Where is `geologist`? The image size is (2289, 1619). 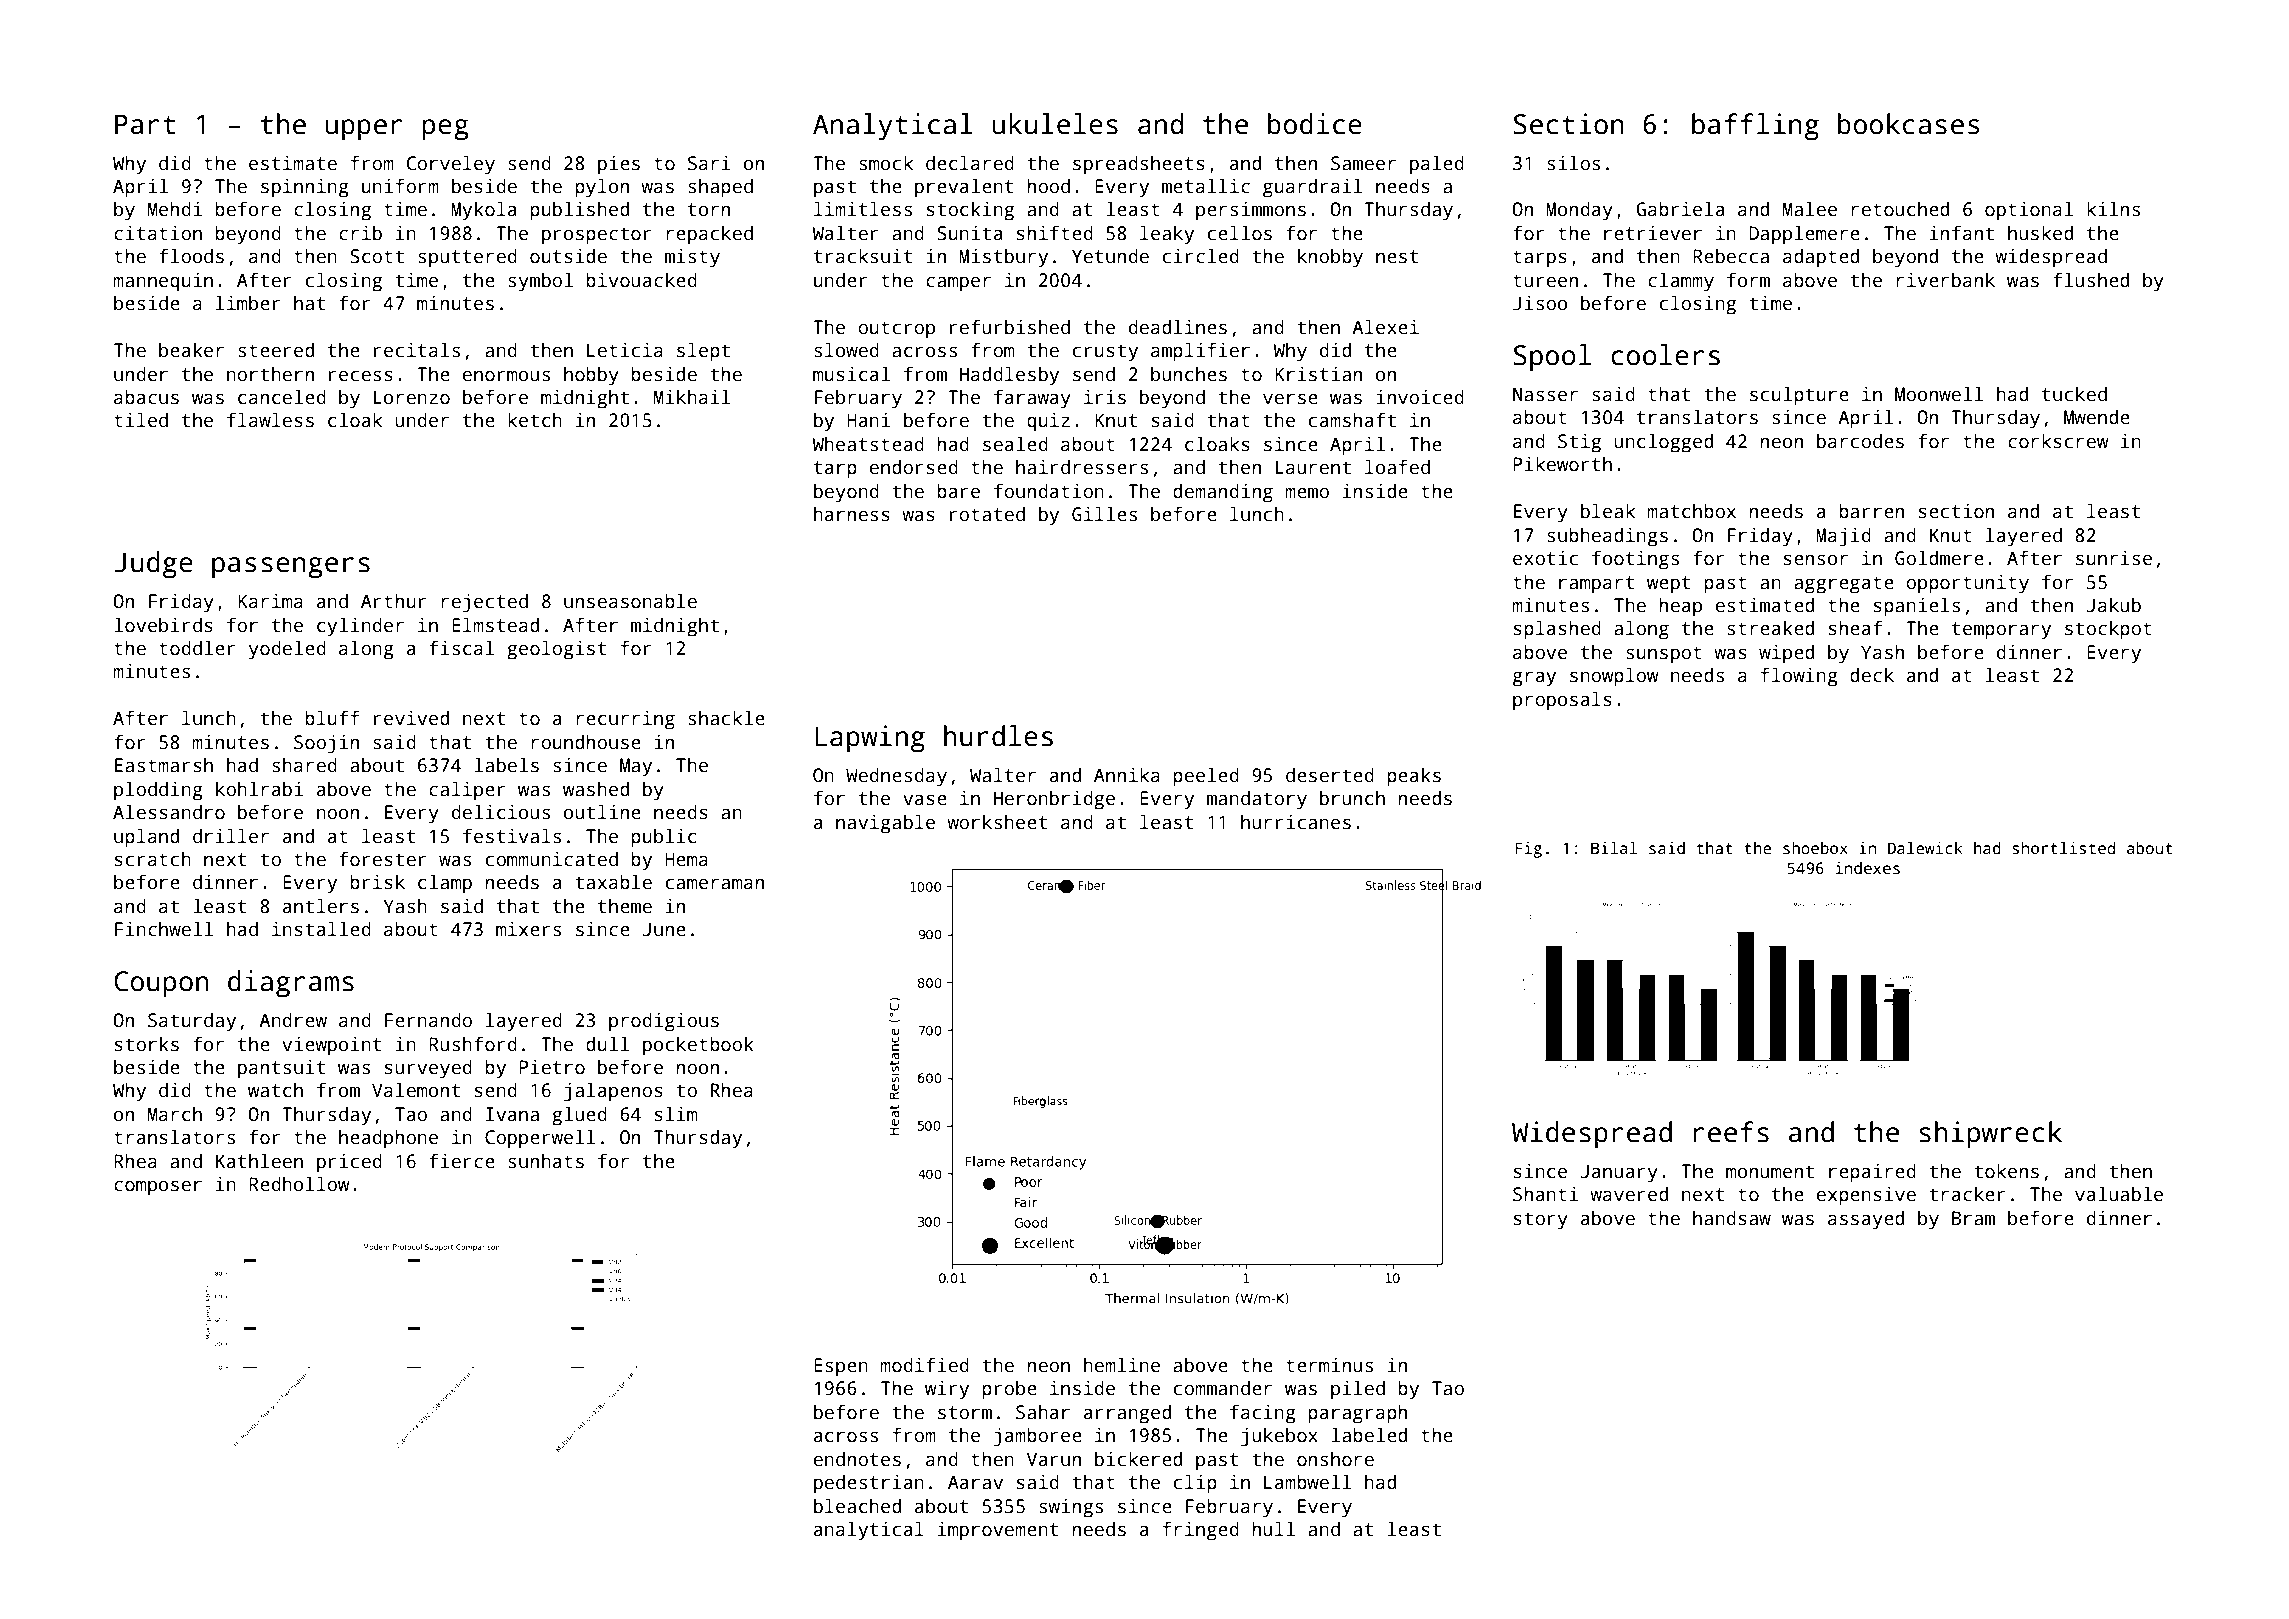 geologist is located at coordinates (556, 650).
